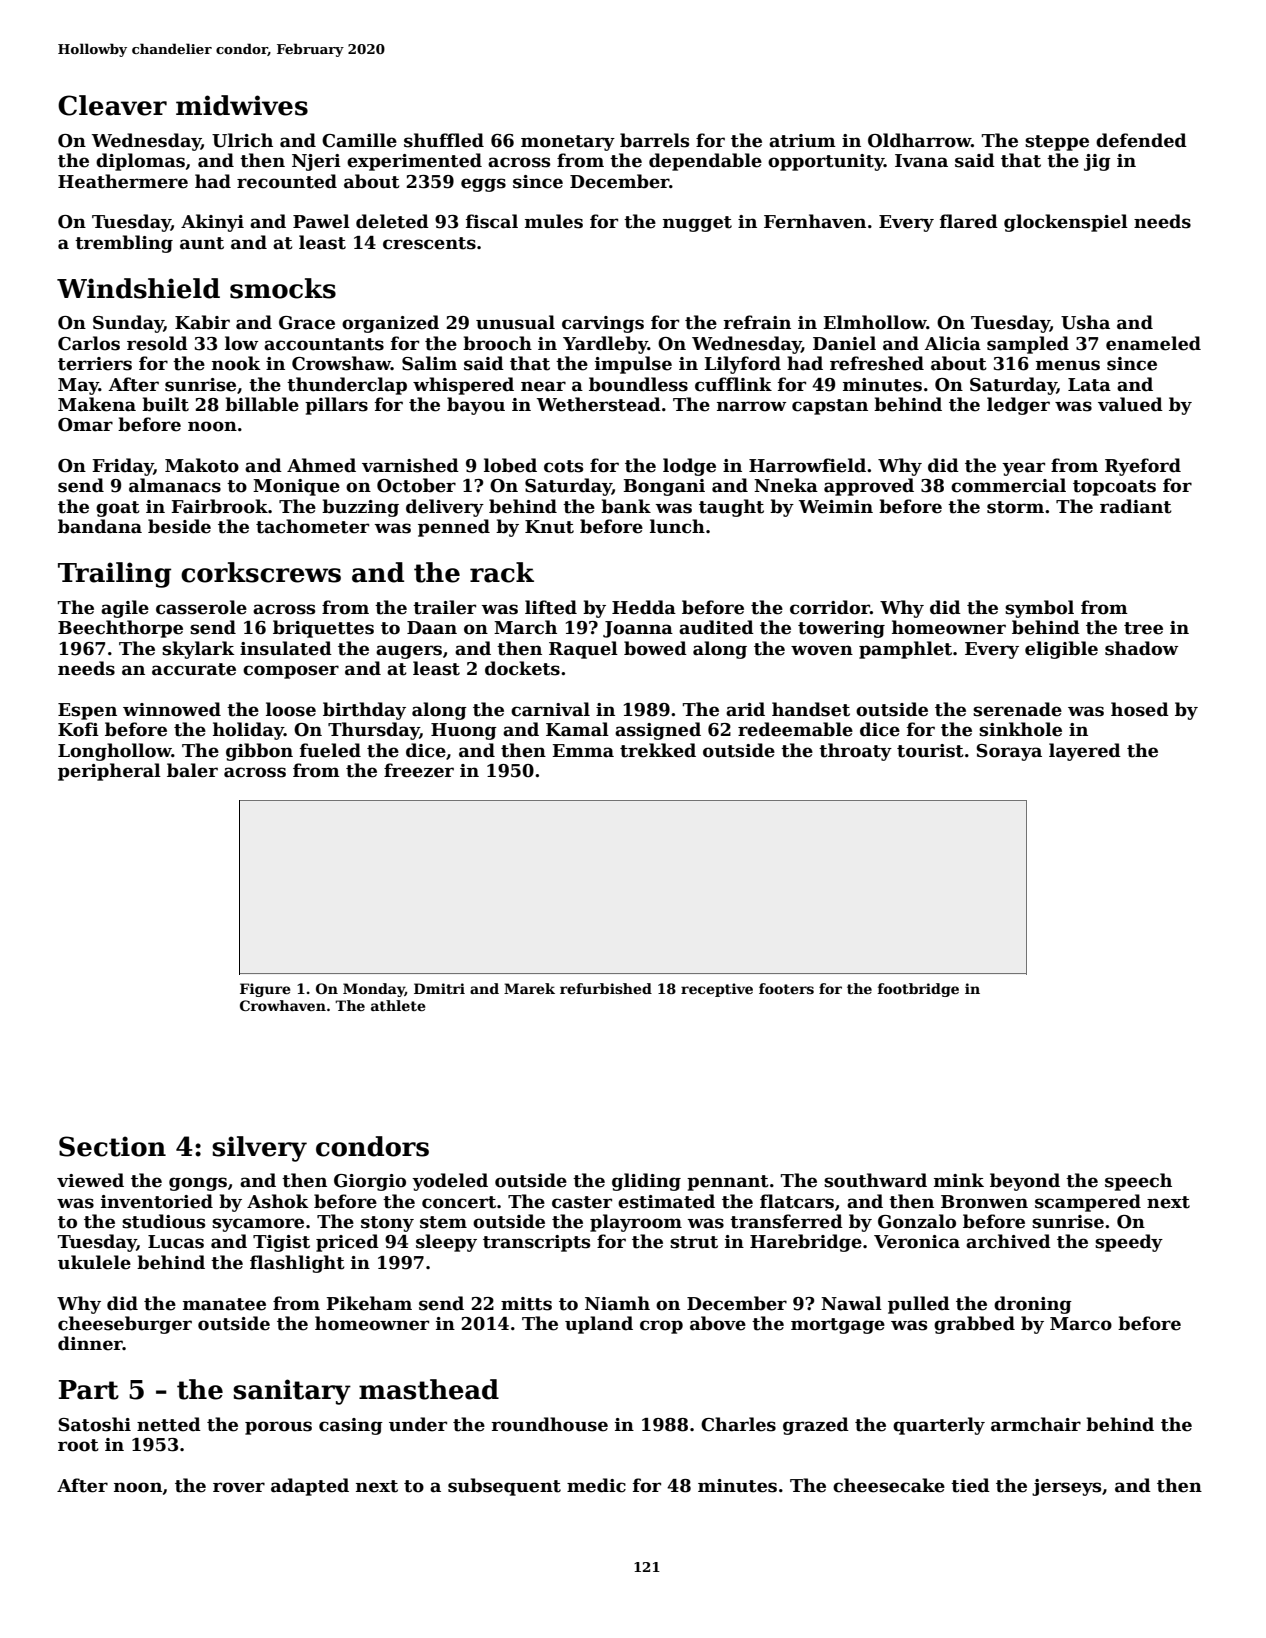  I want to click on assigned, so click(658, 731).
